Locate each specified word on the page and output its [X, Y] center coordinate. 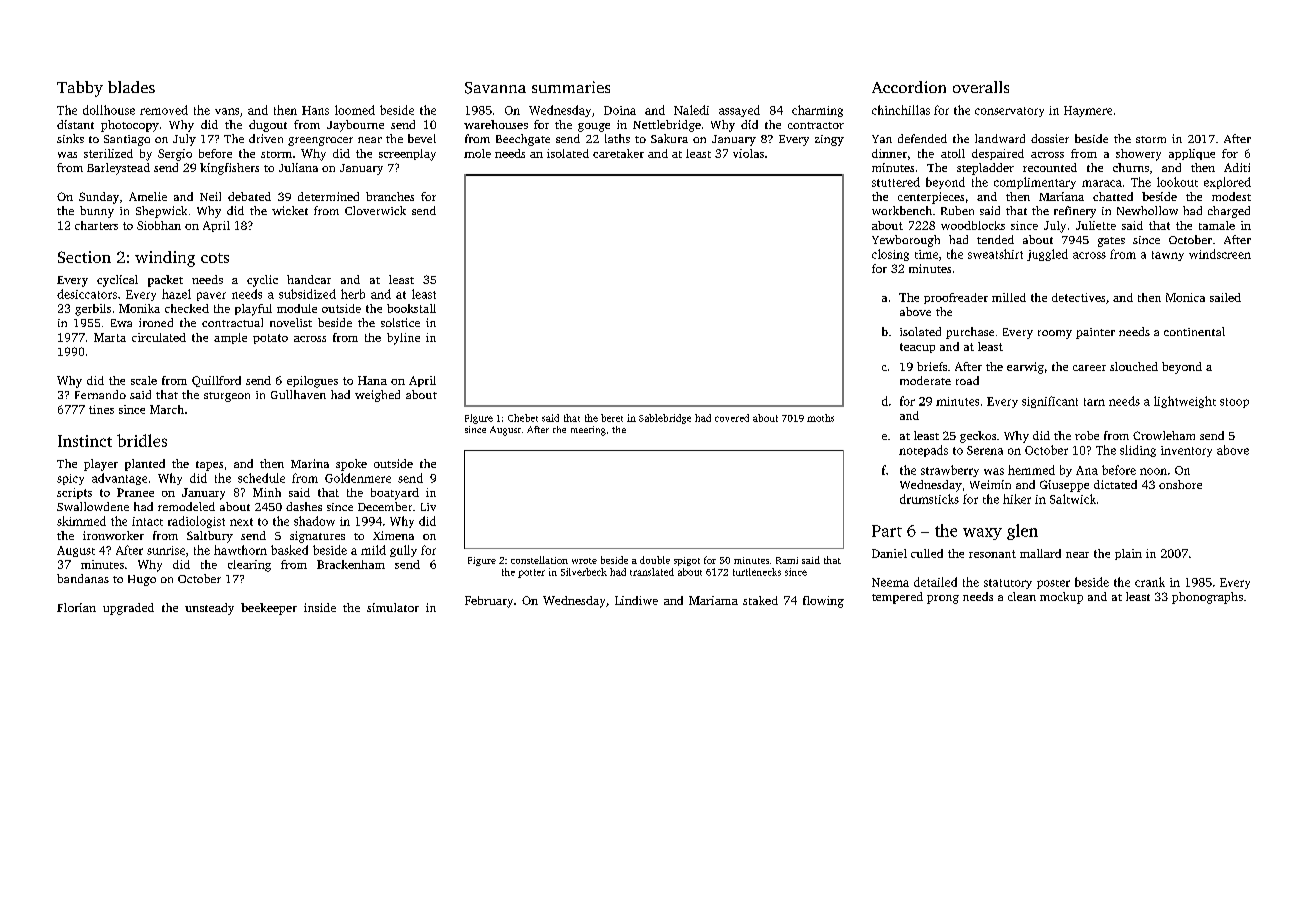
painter [1095, 333]
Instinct [85, 441]
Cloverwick [375, 210]
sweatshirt [995, 254]
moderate [925, 380]
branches [390, 196]
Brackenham [351, 564]
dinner [889, 153]
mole [477, 153]
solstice [400, 322]
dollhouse [109, 110]
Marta [110, 337]
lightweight [1185, 402]
